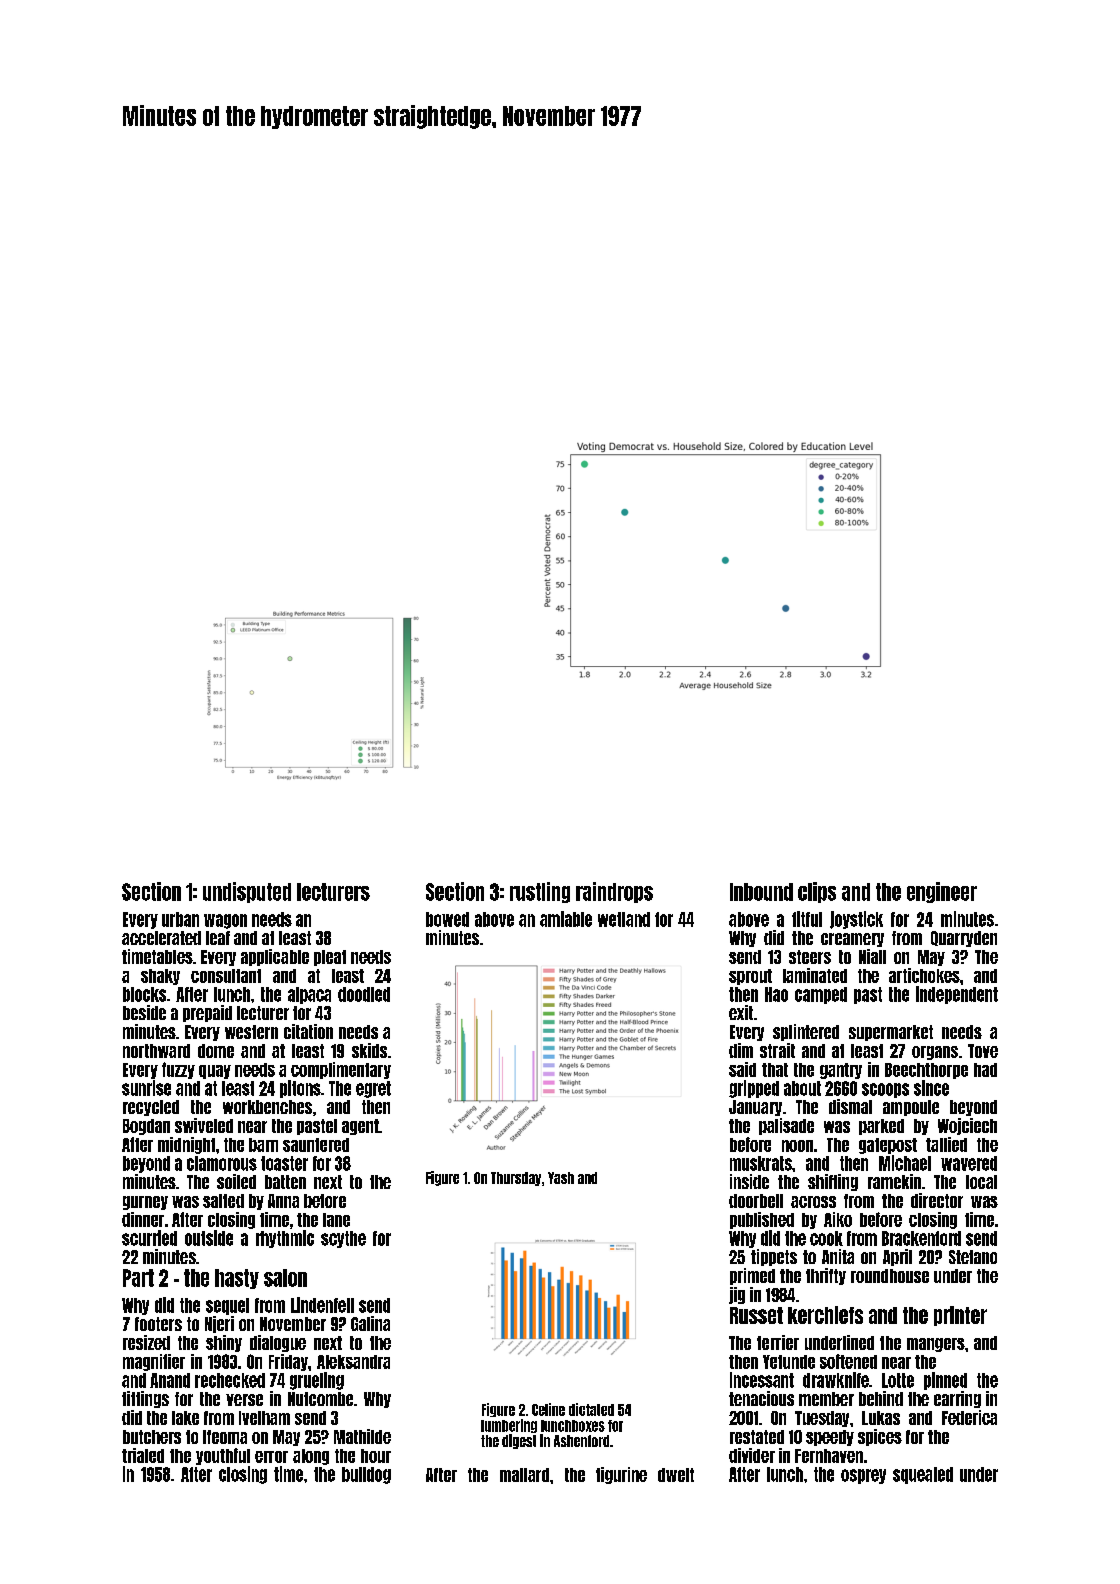 This screenshot has width=1120, height=1584. I want to click on consultant, so click(226, 976).
